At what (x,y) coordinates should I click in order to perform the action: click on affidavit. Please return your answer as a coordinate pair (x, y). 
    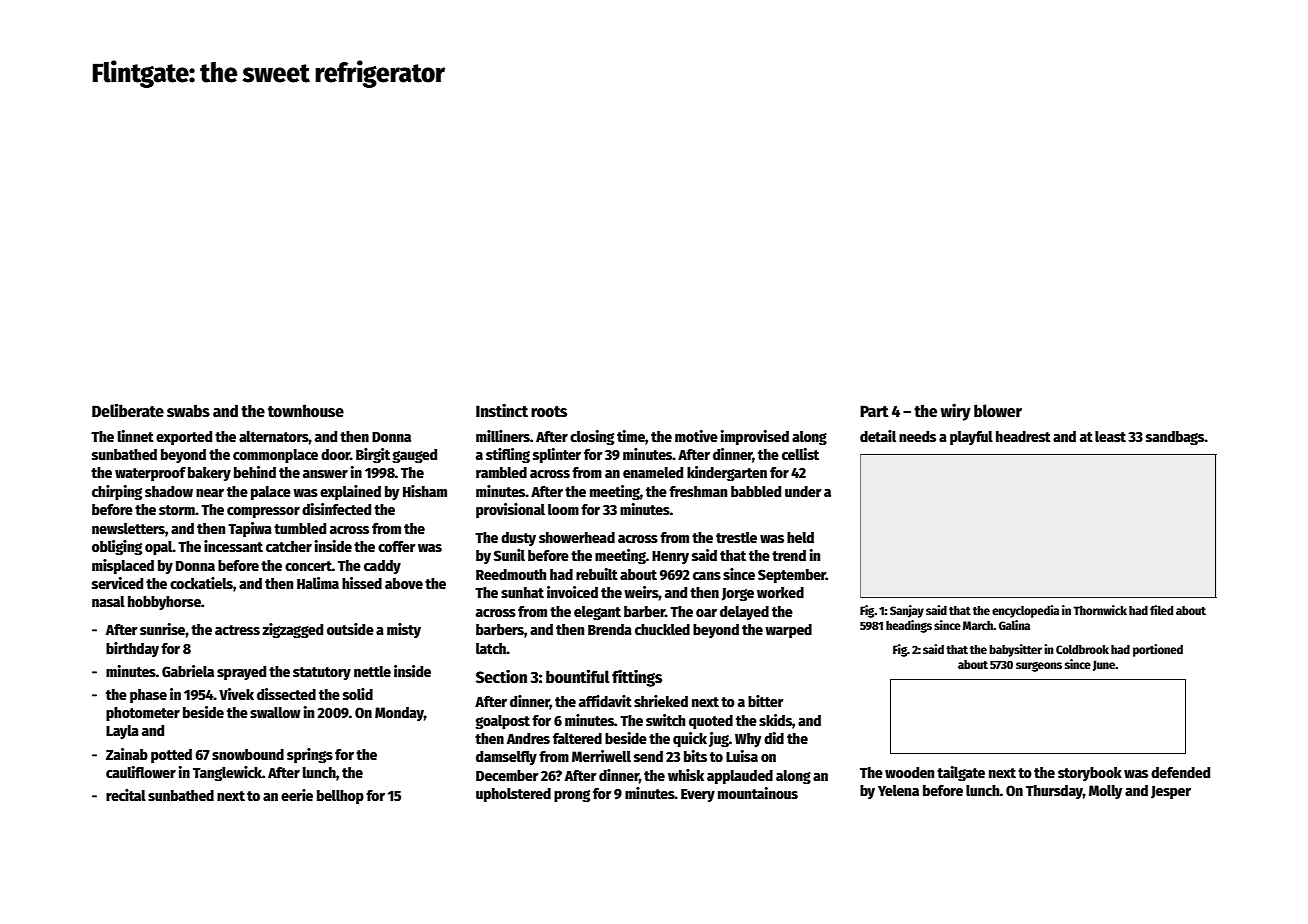
    Looking at the image, I should click on (605, 701).
